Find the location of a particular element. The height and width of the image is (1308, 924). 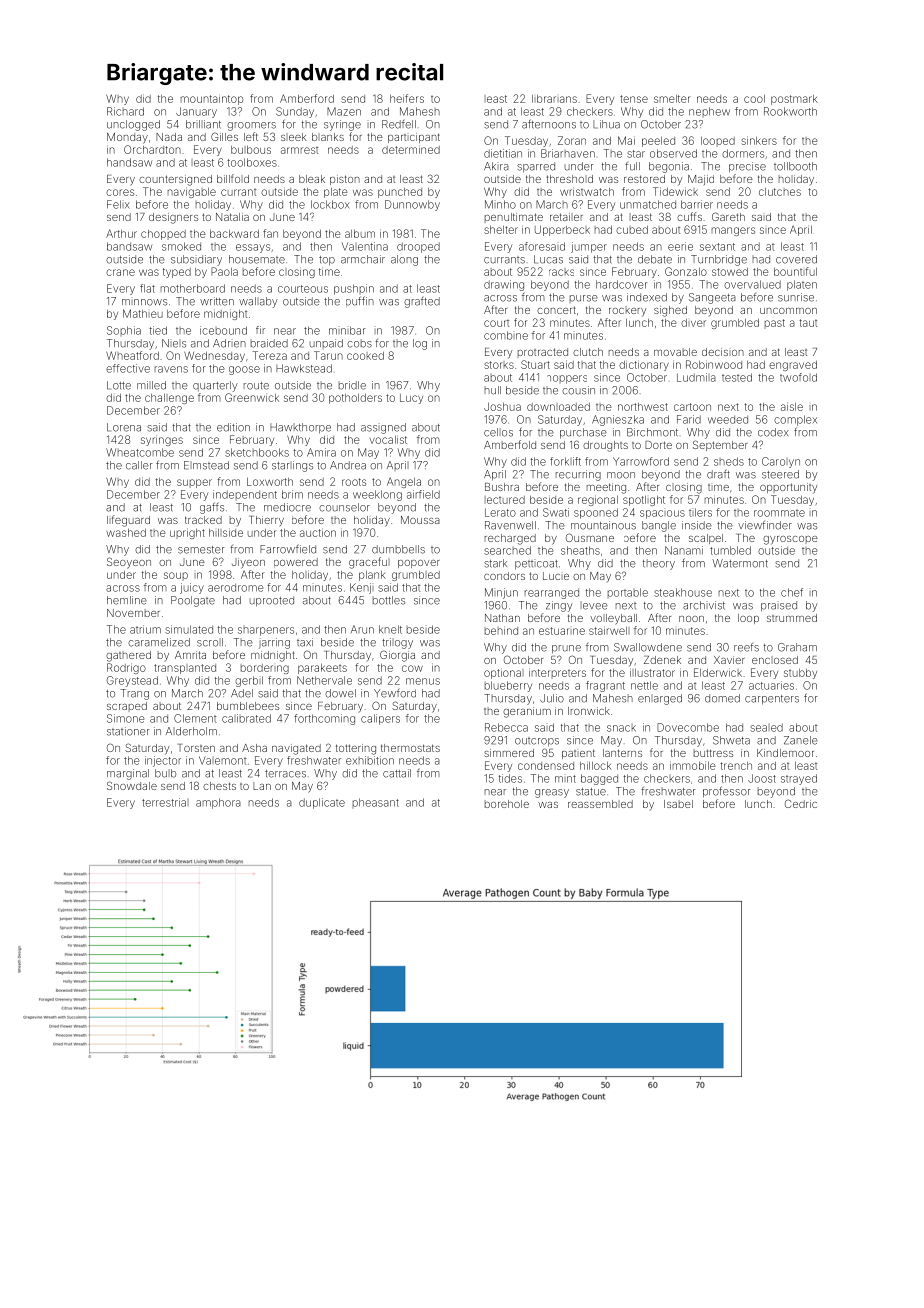

combine is located at coordinates (506, 335).
